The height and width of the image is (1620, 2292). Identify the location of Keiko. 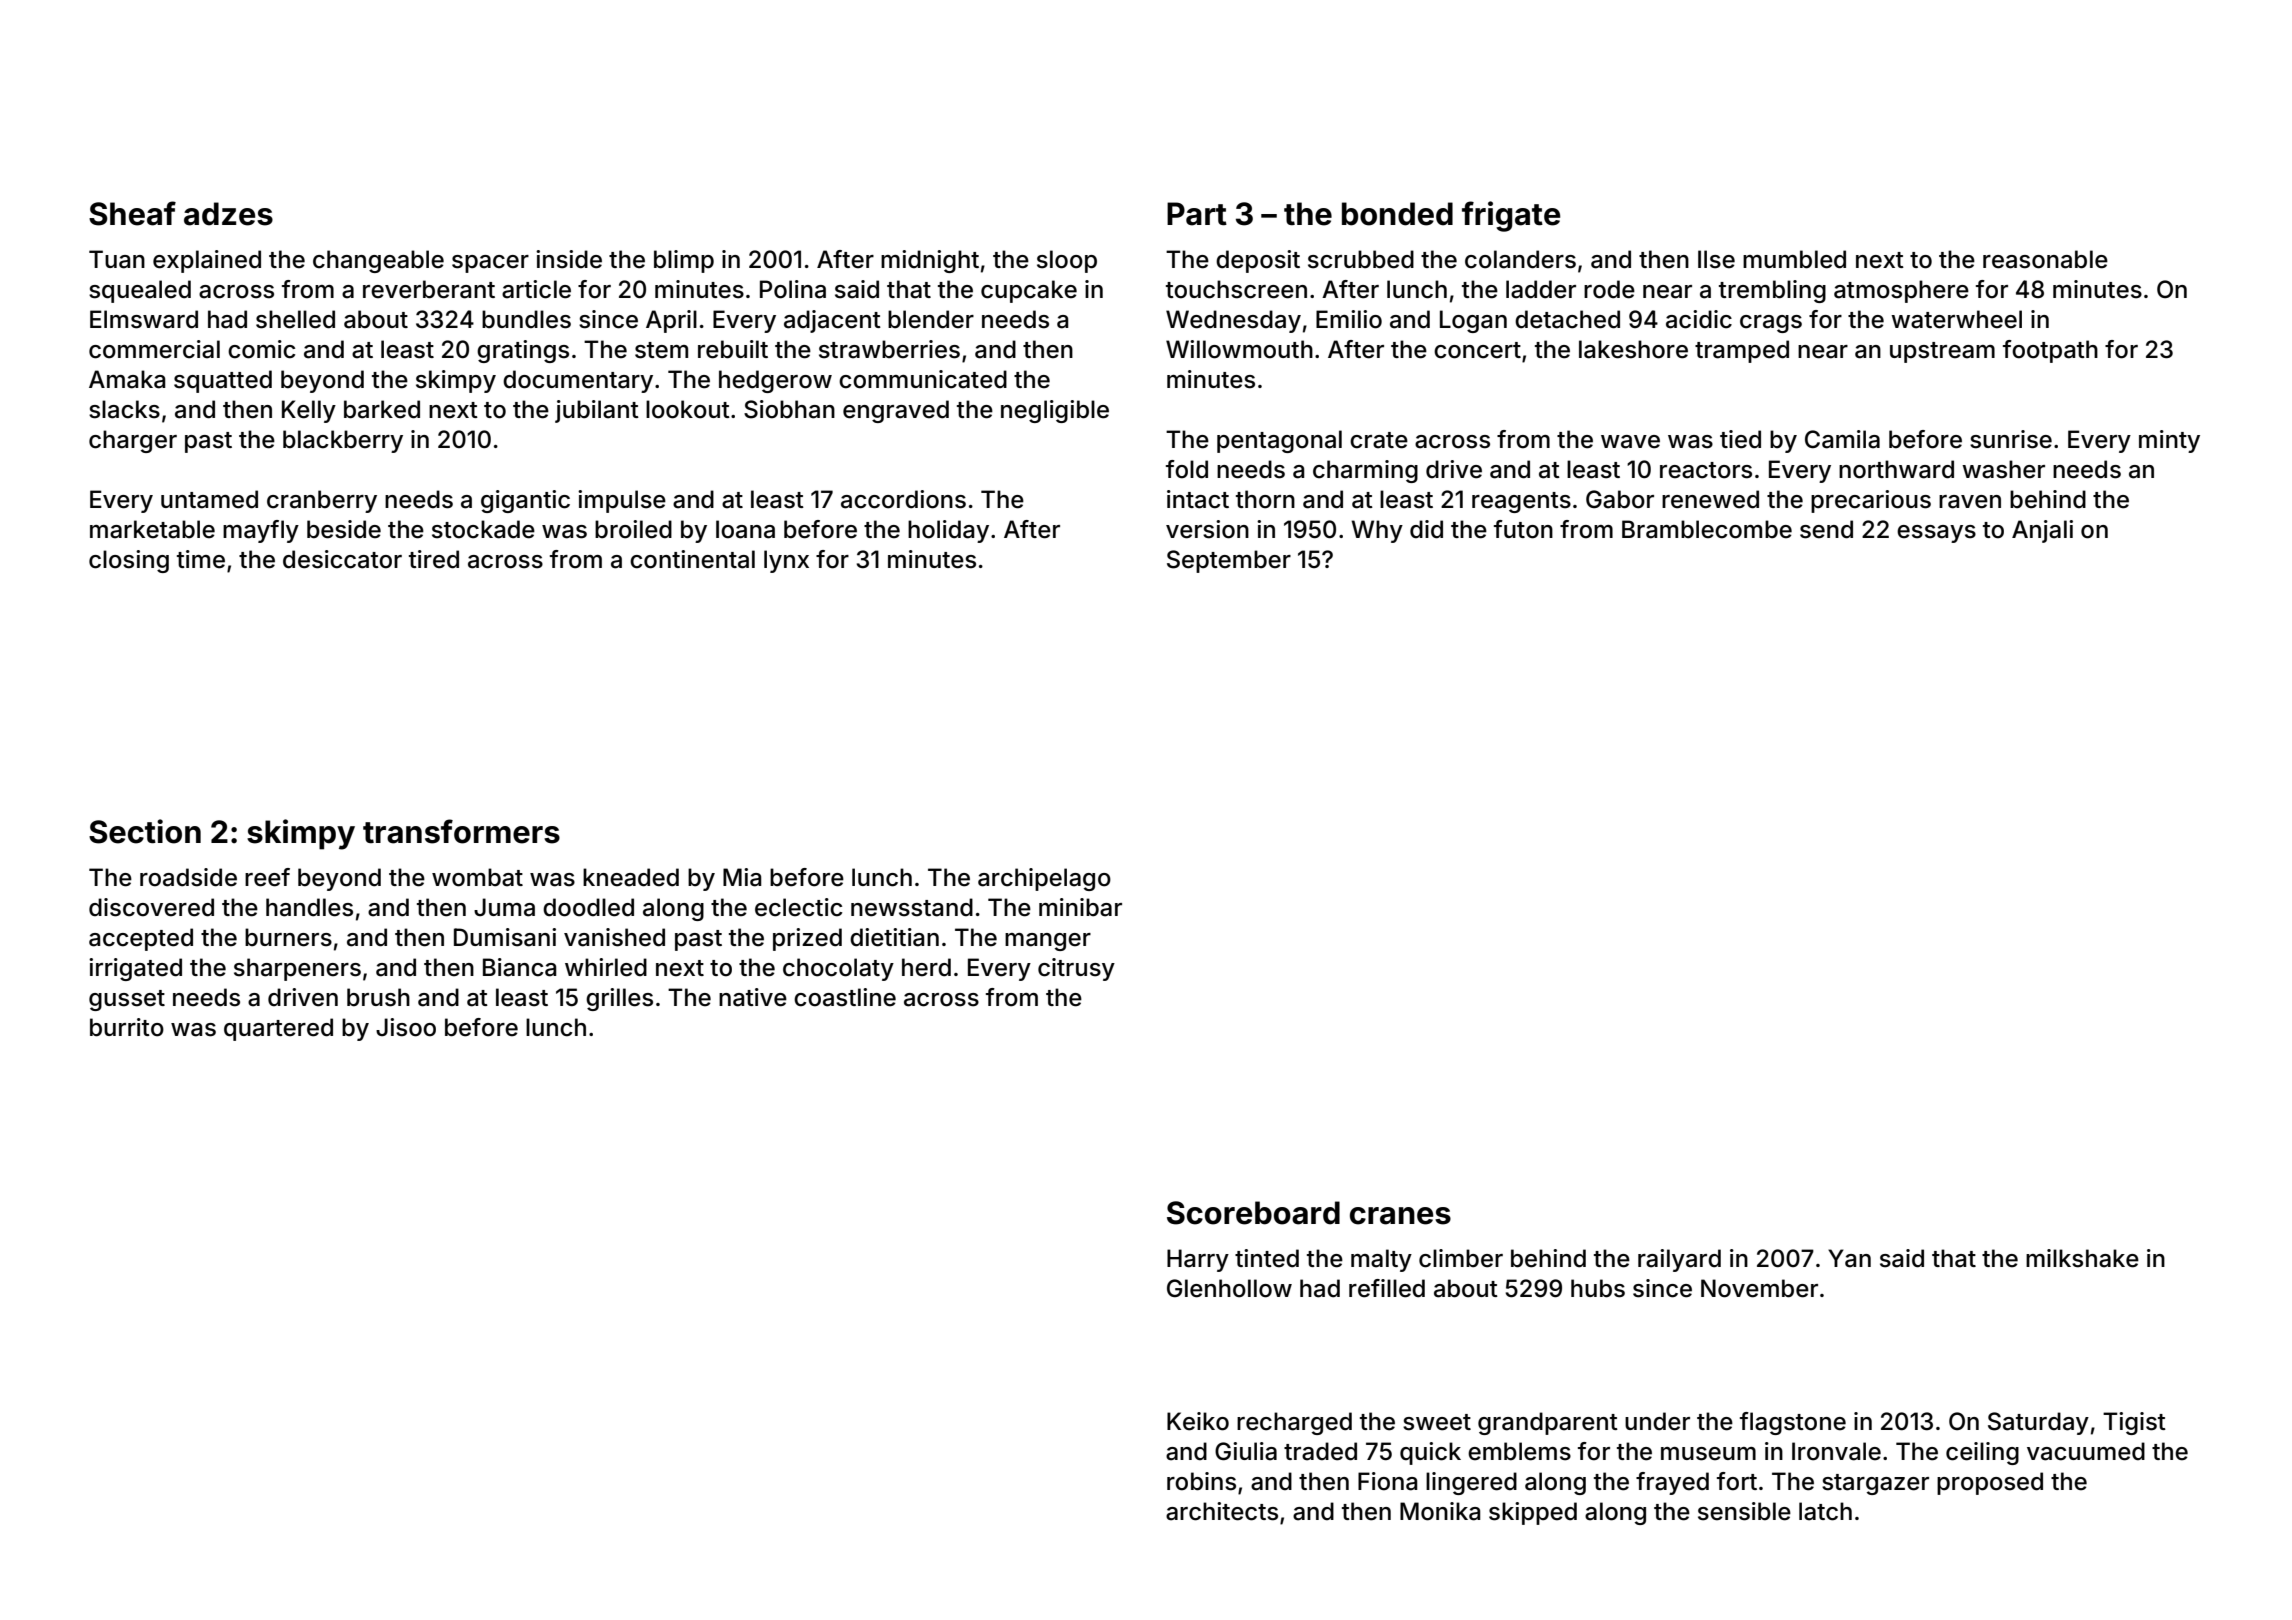
(1198, 1421).
